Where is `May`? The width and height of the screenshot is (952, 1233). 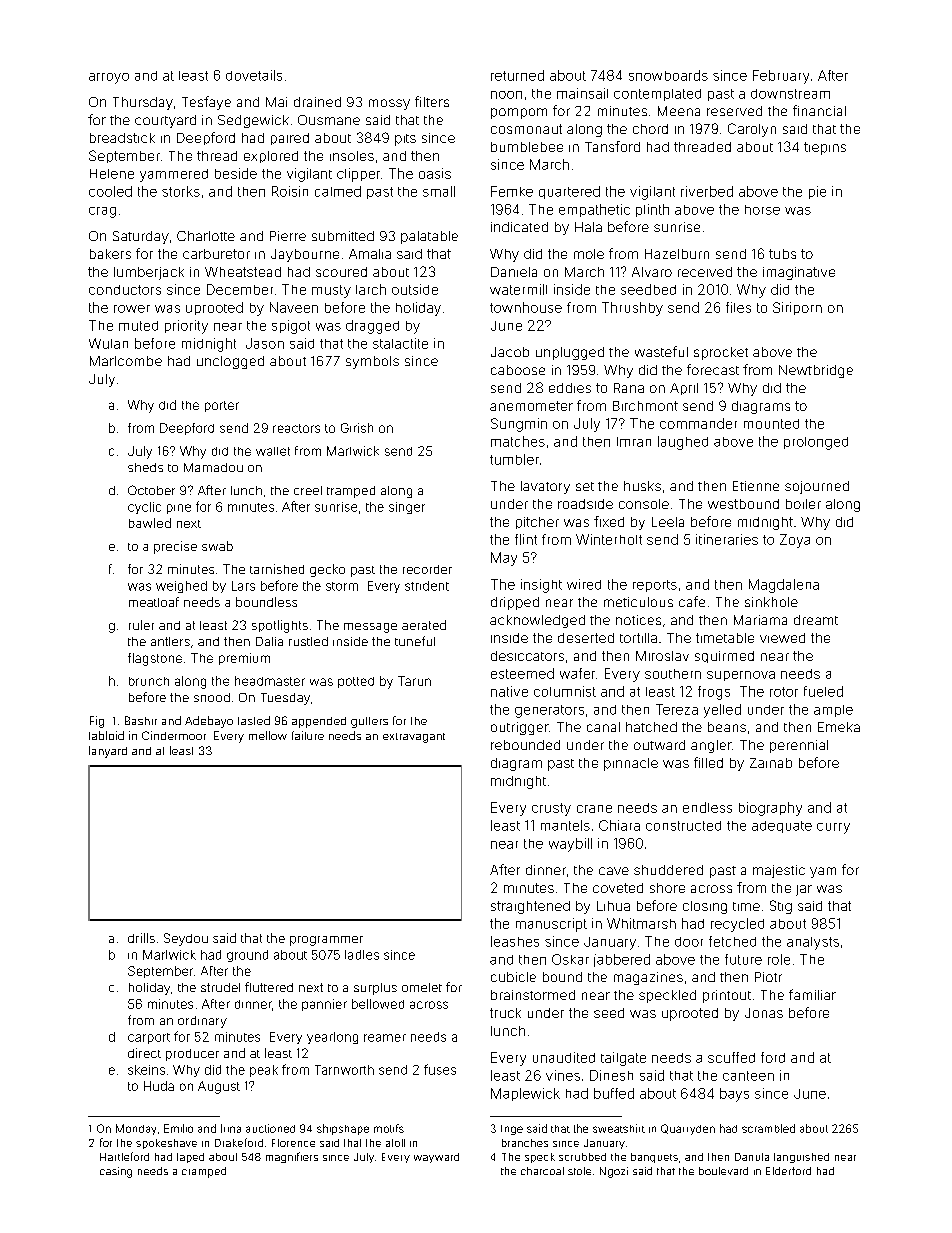 May is located at coordinates (504, 559).
